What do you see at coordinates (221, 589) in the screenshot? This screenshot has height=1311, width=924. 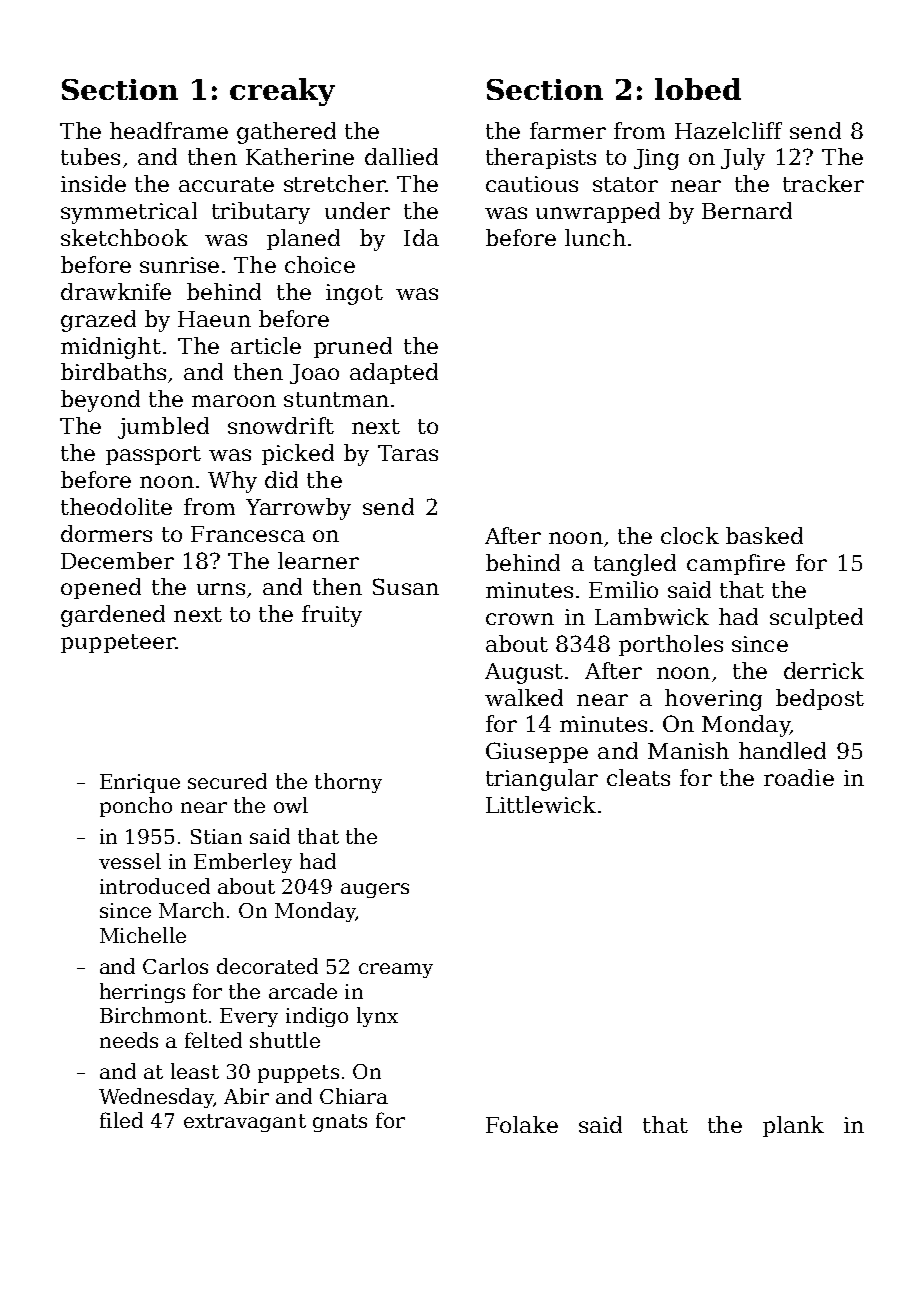 I see `urns` at bounding box center [221, 589].
